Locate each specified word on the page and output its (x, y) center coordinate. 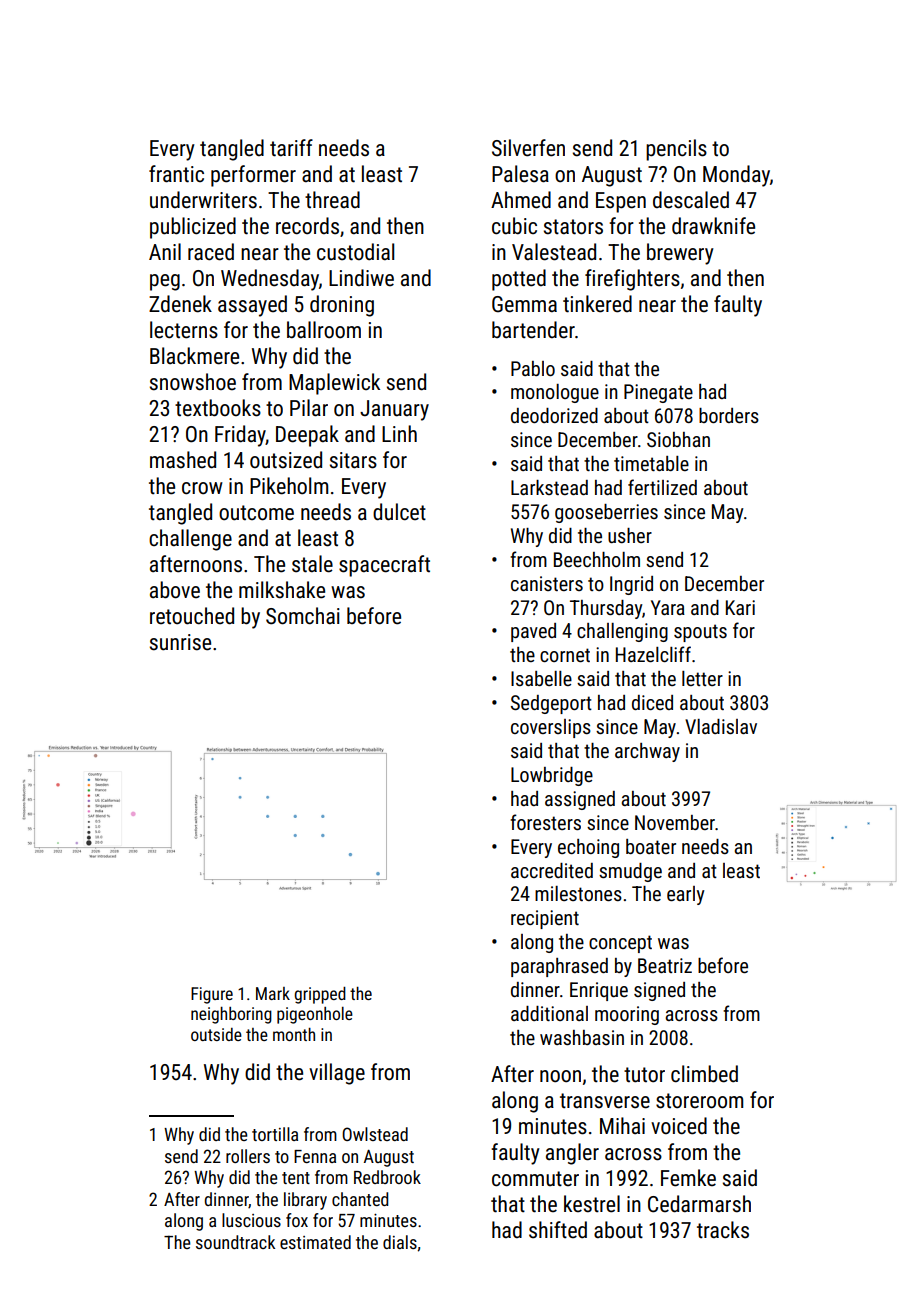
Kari (740, 607)
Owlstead (375, 1134)
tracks (723, 1230)
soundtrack (235, 1242)
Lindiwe (361, 278)
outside (216, 1034)
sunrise (180, 642)
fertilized (662, 487)
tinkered (597, 304)
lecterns (184, 330)
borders (729, 415)
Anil (165, 251)
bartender (533, 330)
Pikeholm (289, 486)
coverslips (551, 728)
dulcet (399, 512)
